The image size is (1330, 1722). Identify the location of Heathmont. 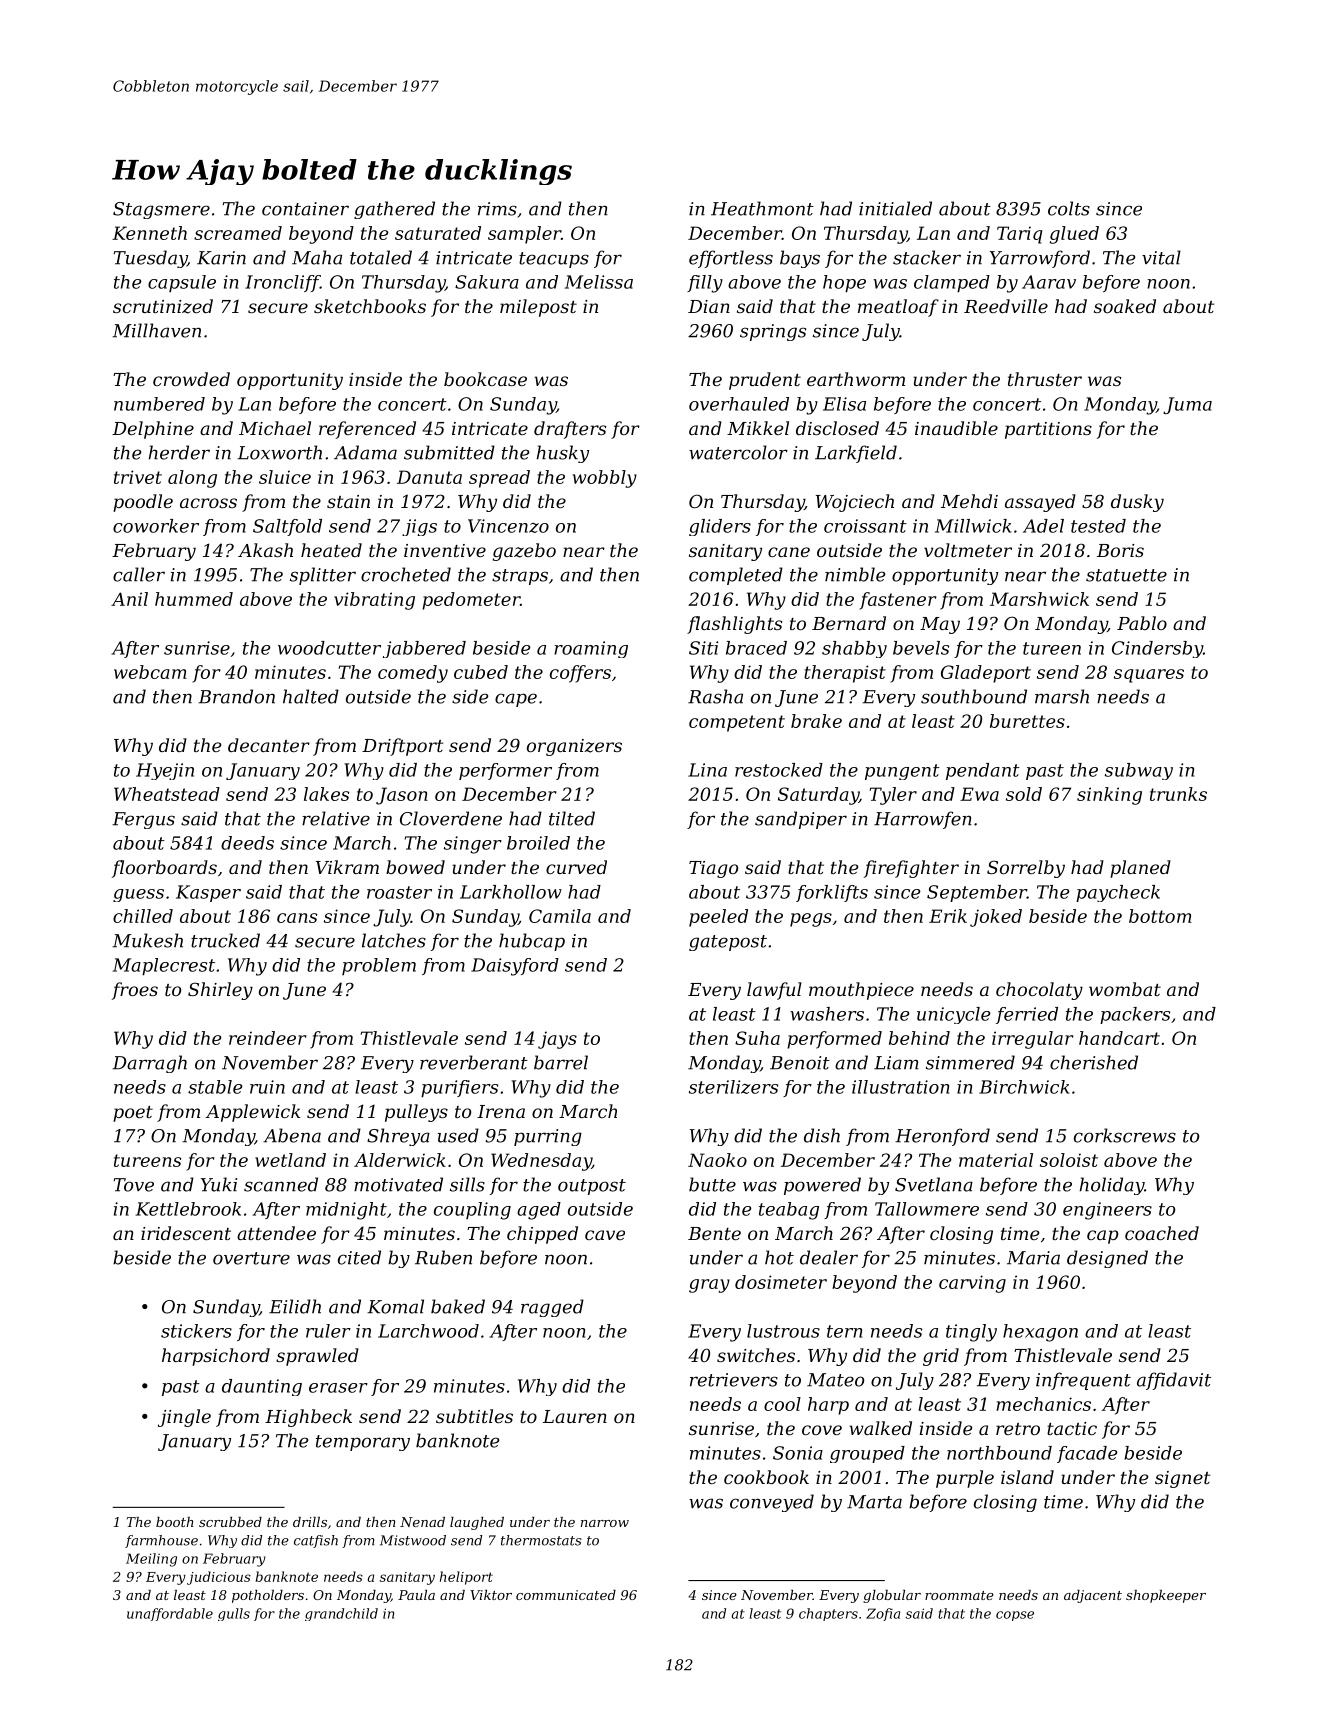
(762, 208).
